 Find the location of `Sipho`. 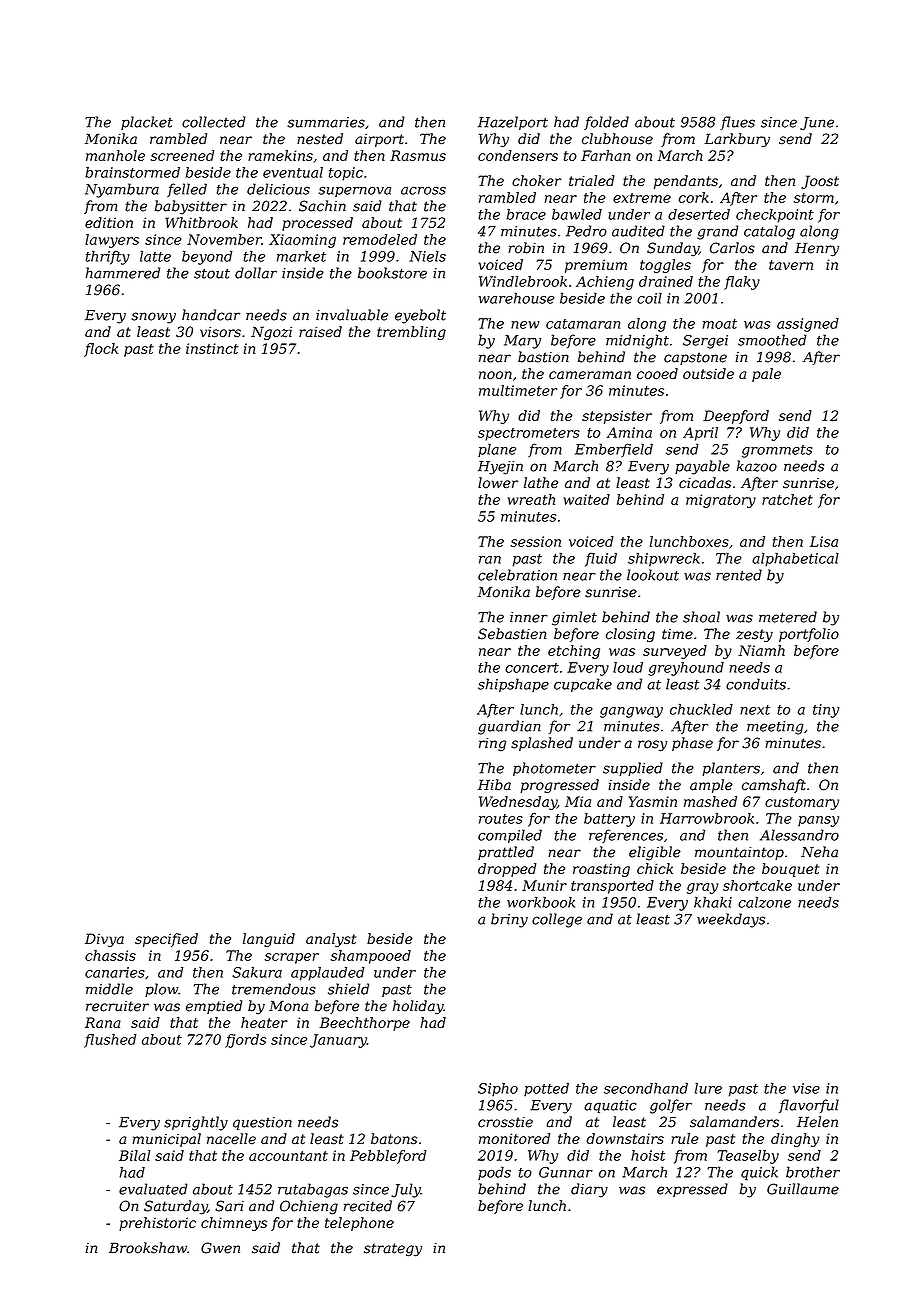

Sipho is located at coordinates (498, 1090).
